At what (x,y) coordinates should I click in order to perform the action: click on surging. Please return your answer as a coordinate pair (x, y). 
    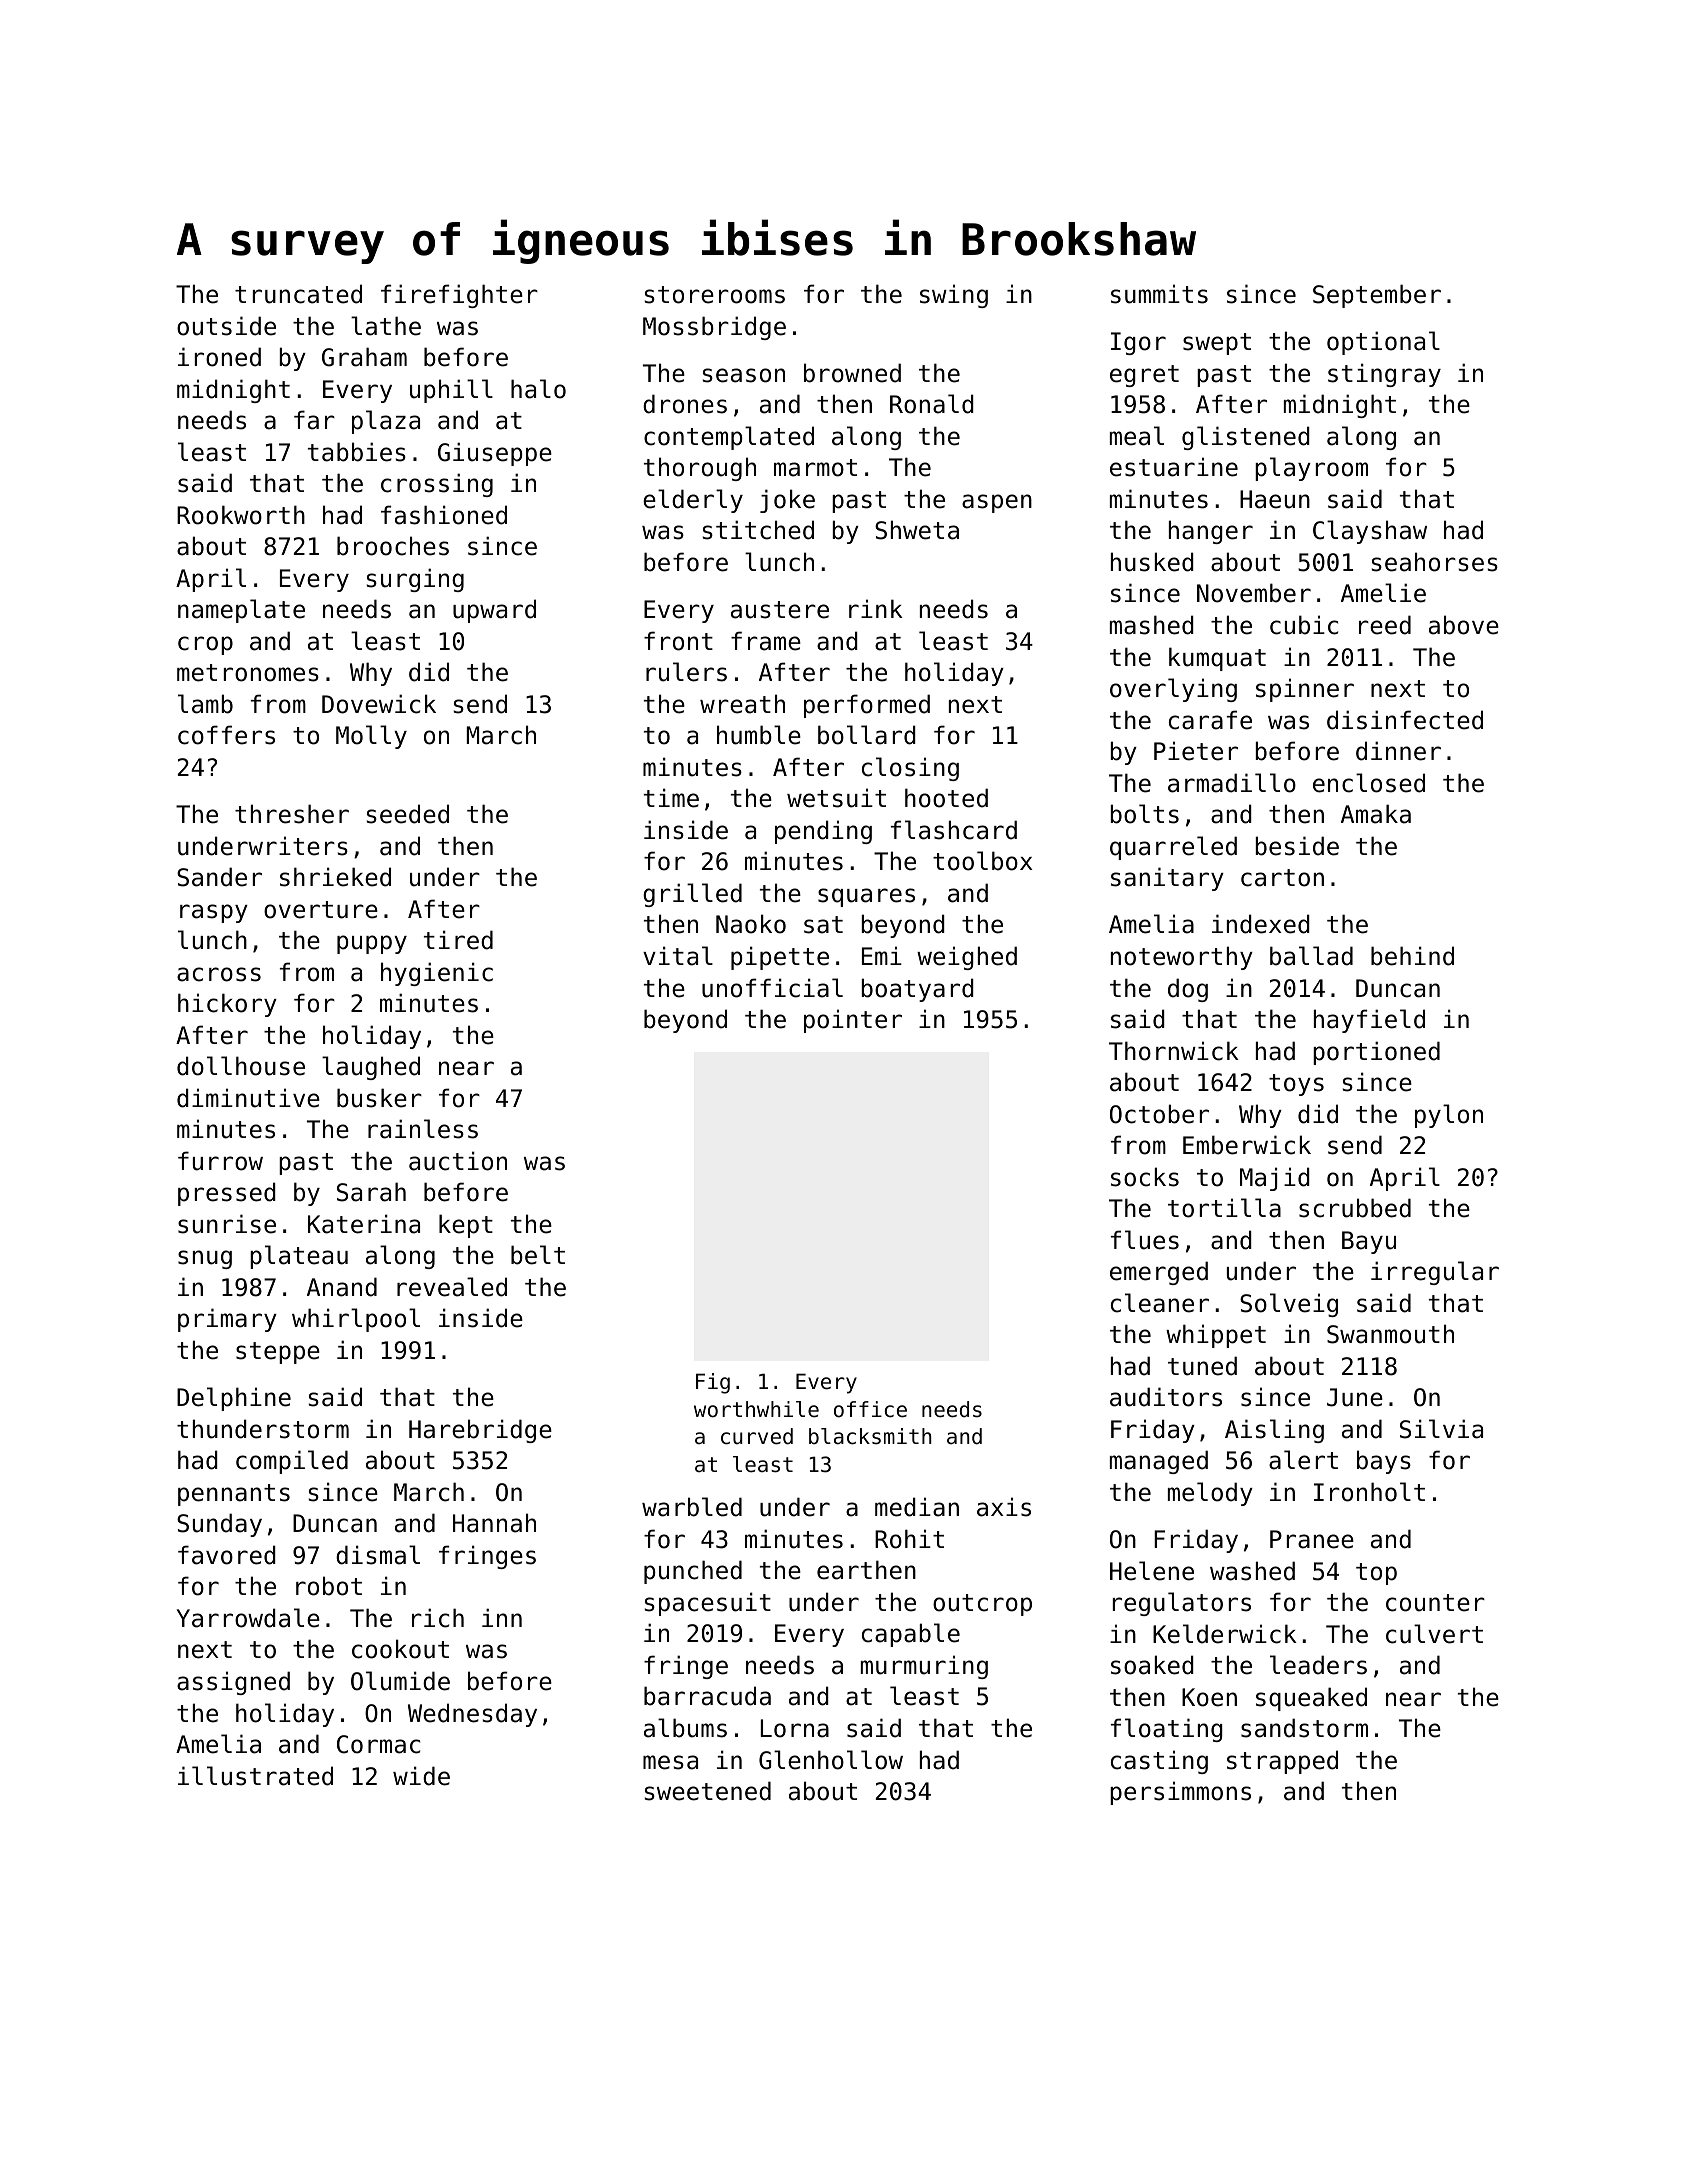
    Looking at the image, I should click on (415, 580).
